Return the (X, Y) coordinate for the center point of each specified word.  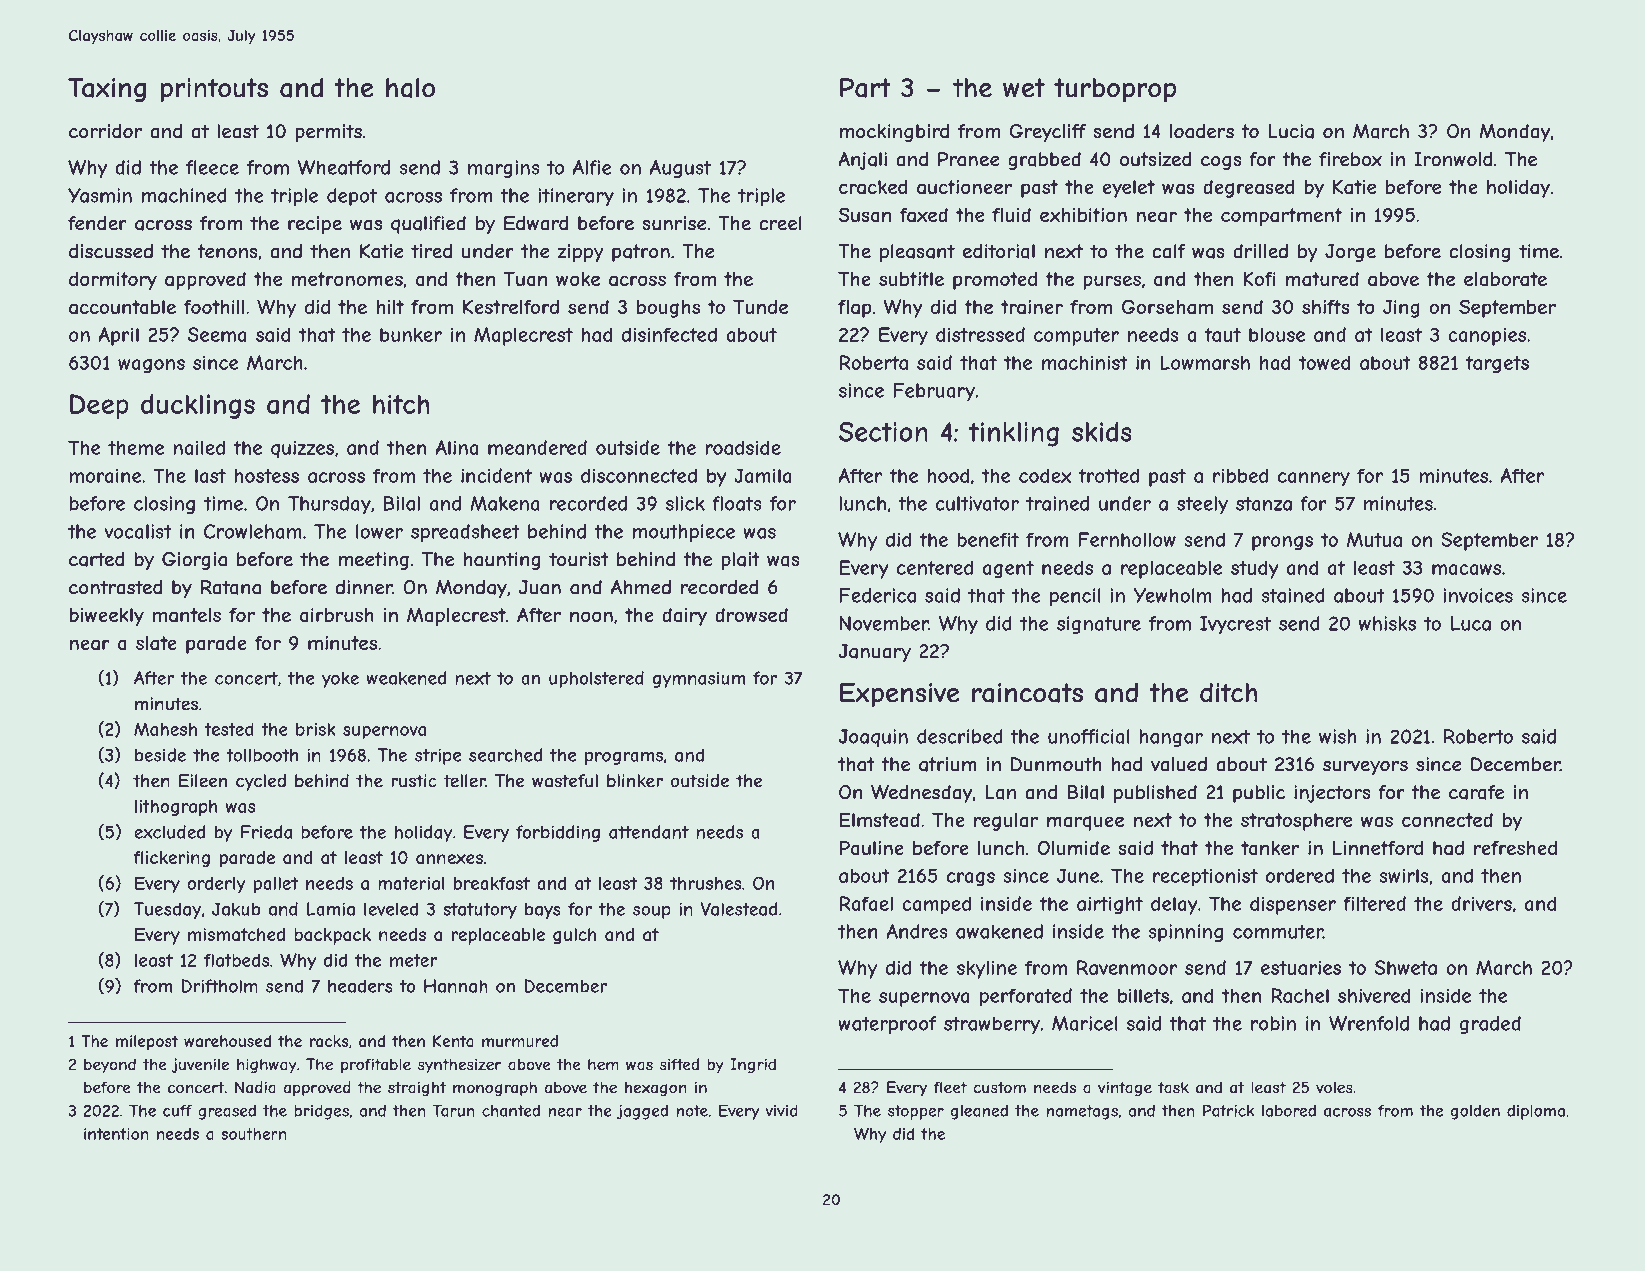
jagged (642, 1112)
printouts (214, 90)
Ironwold (1453, 159)
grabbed (1044, 161)
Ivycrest (1235, 625)
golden (1475, 1112)
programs (624, 758)
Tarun (454, 1110)
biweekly (106, 617)
